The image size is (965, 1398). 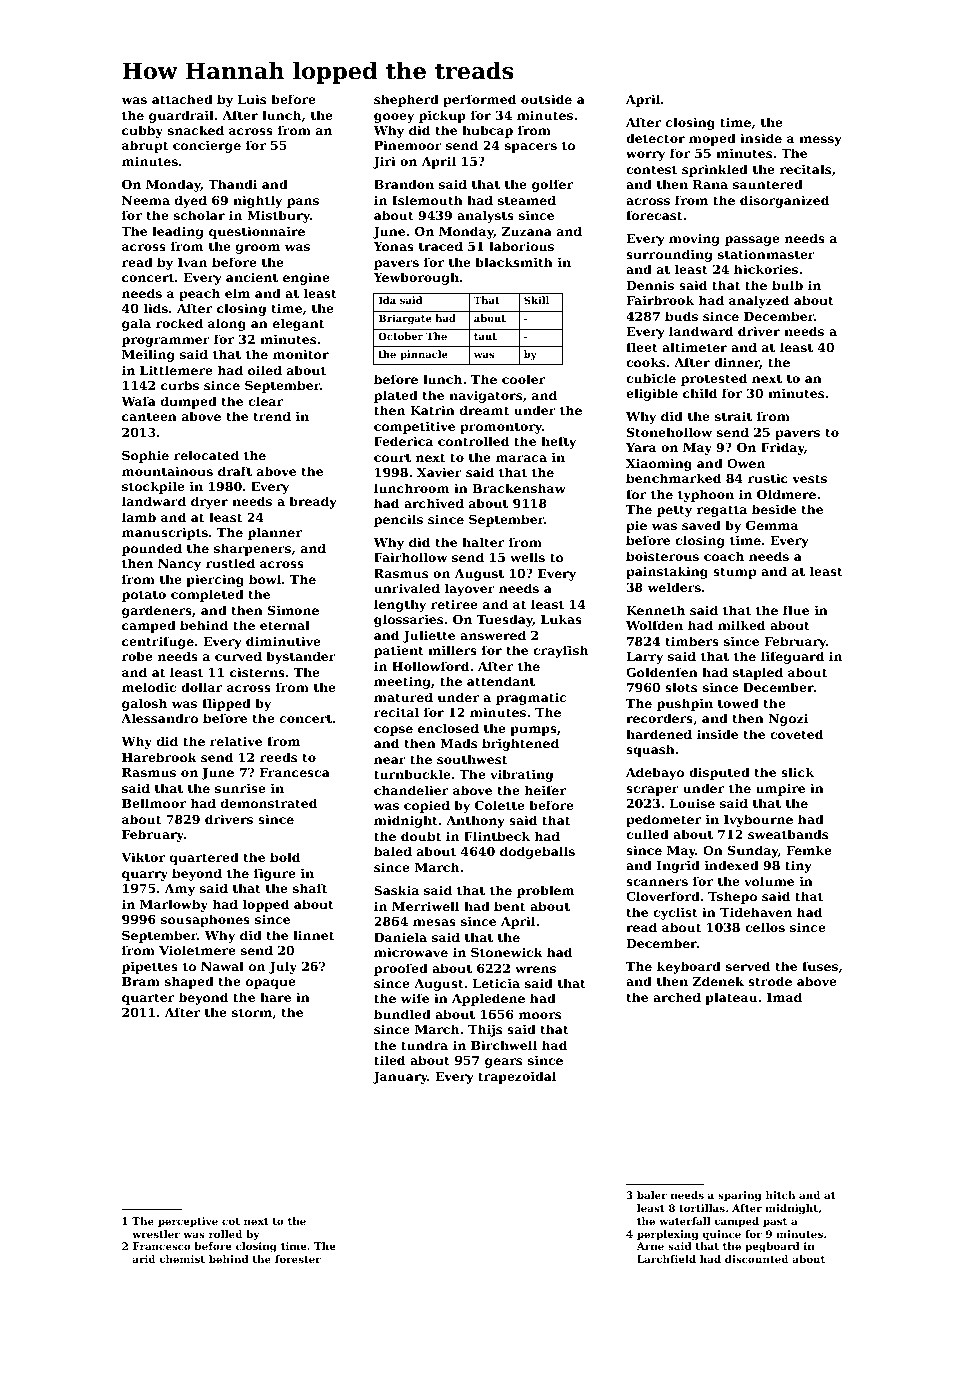 I want to click on taut, so click(x=485, y=336).
